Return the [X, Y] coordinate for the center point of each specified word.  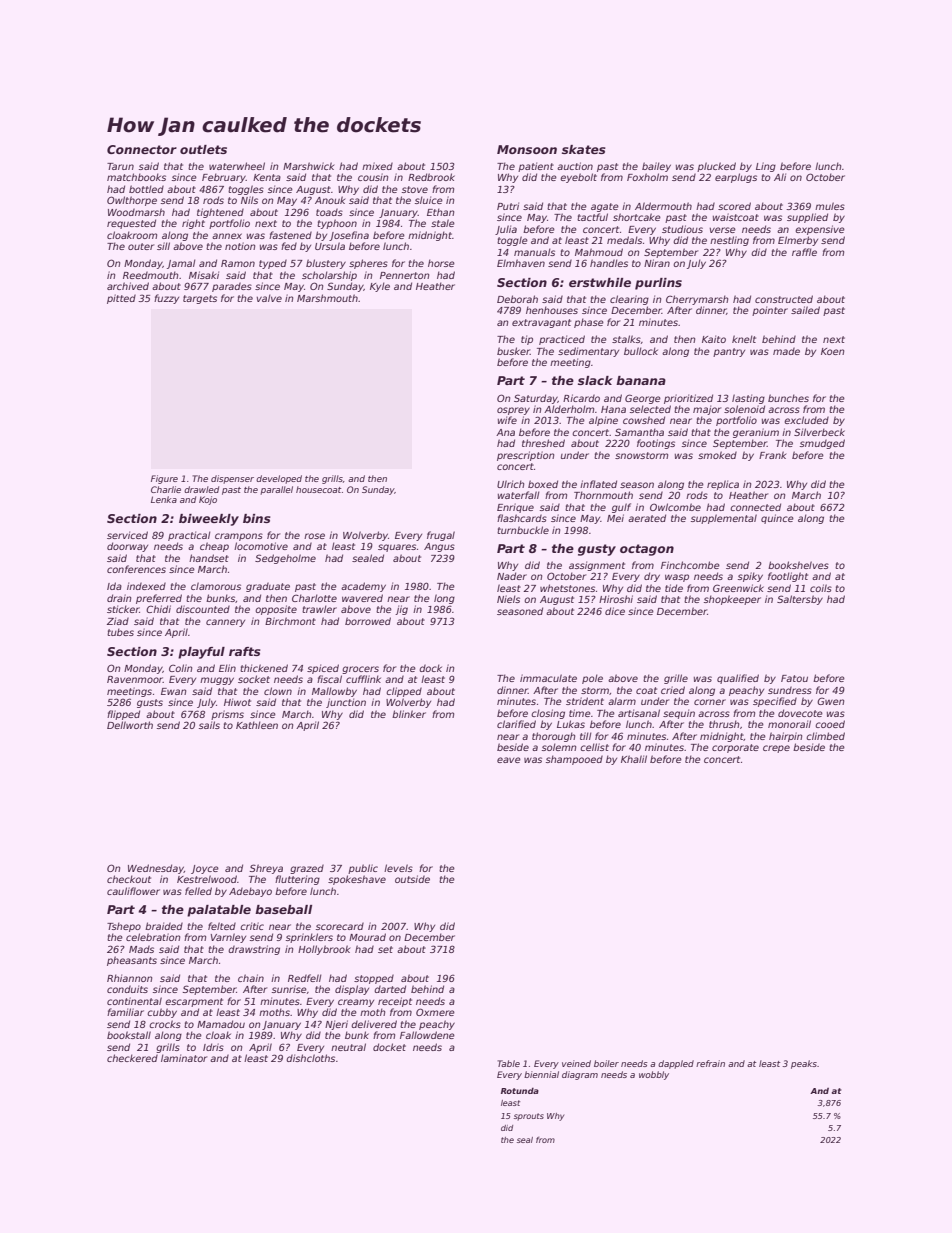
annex [227, 236]
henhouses [552, 310]
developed [279, 479]
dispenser [232, 479]
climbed [825, 736]
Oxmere [435, 1012]
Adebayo [250, 892]
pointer [770, 311]
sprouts [529, 1117]
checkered [132, 1058]
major [707, 410]
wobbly [654, 1075]
